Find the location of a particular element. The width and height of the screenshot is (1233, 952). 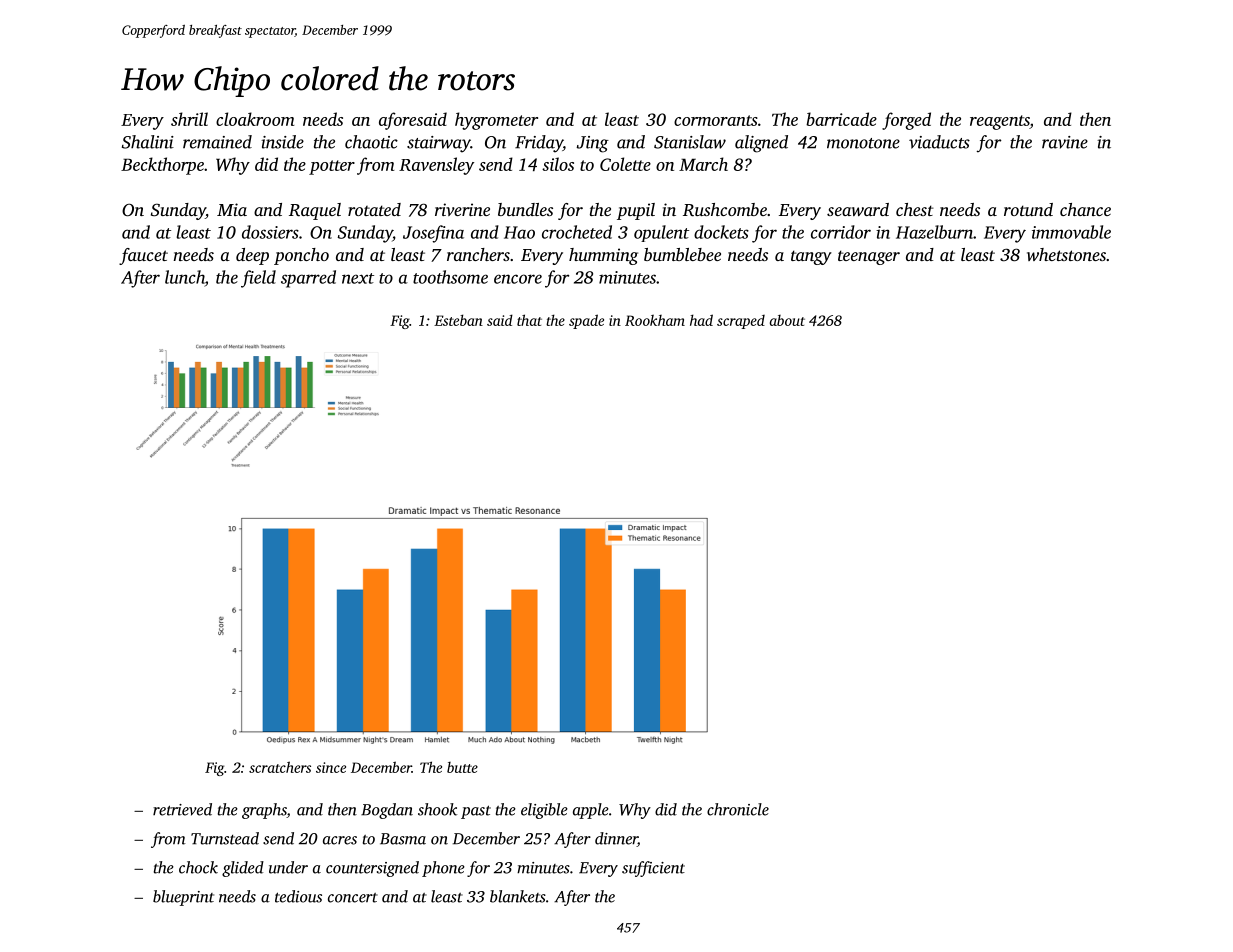

chronicle is located at coordinates (738, 809).
